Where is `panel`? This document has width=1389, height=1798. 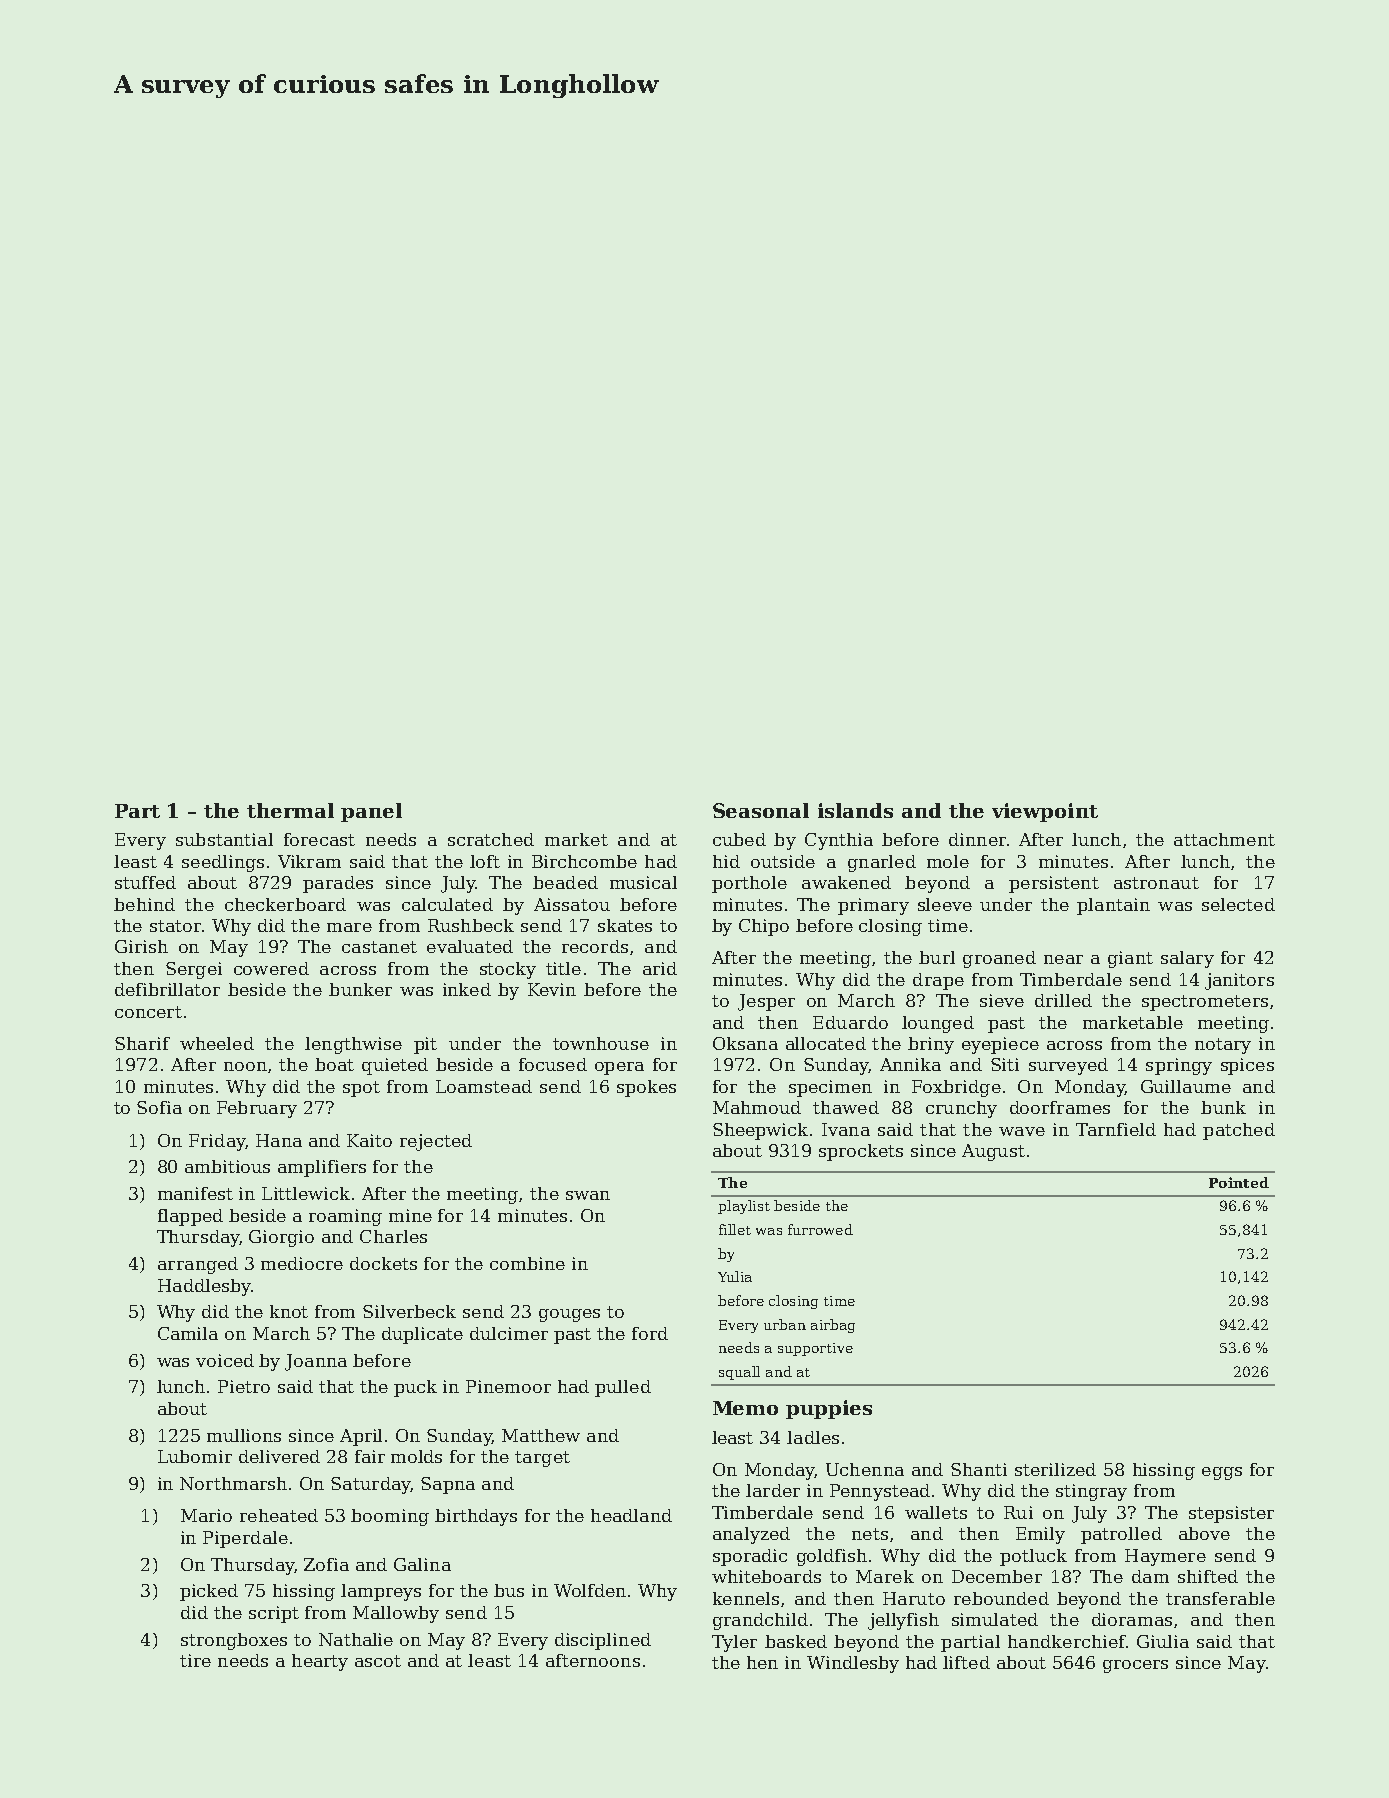
panel is located at coordinates (371, 812).
